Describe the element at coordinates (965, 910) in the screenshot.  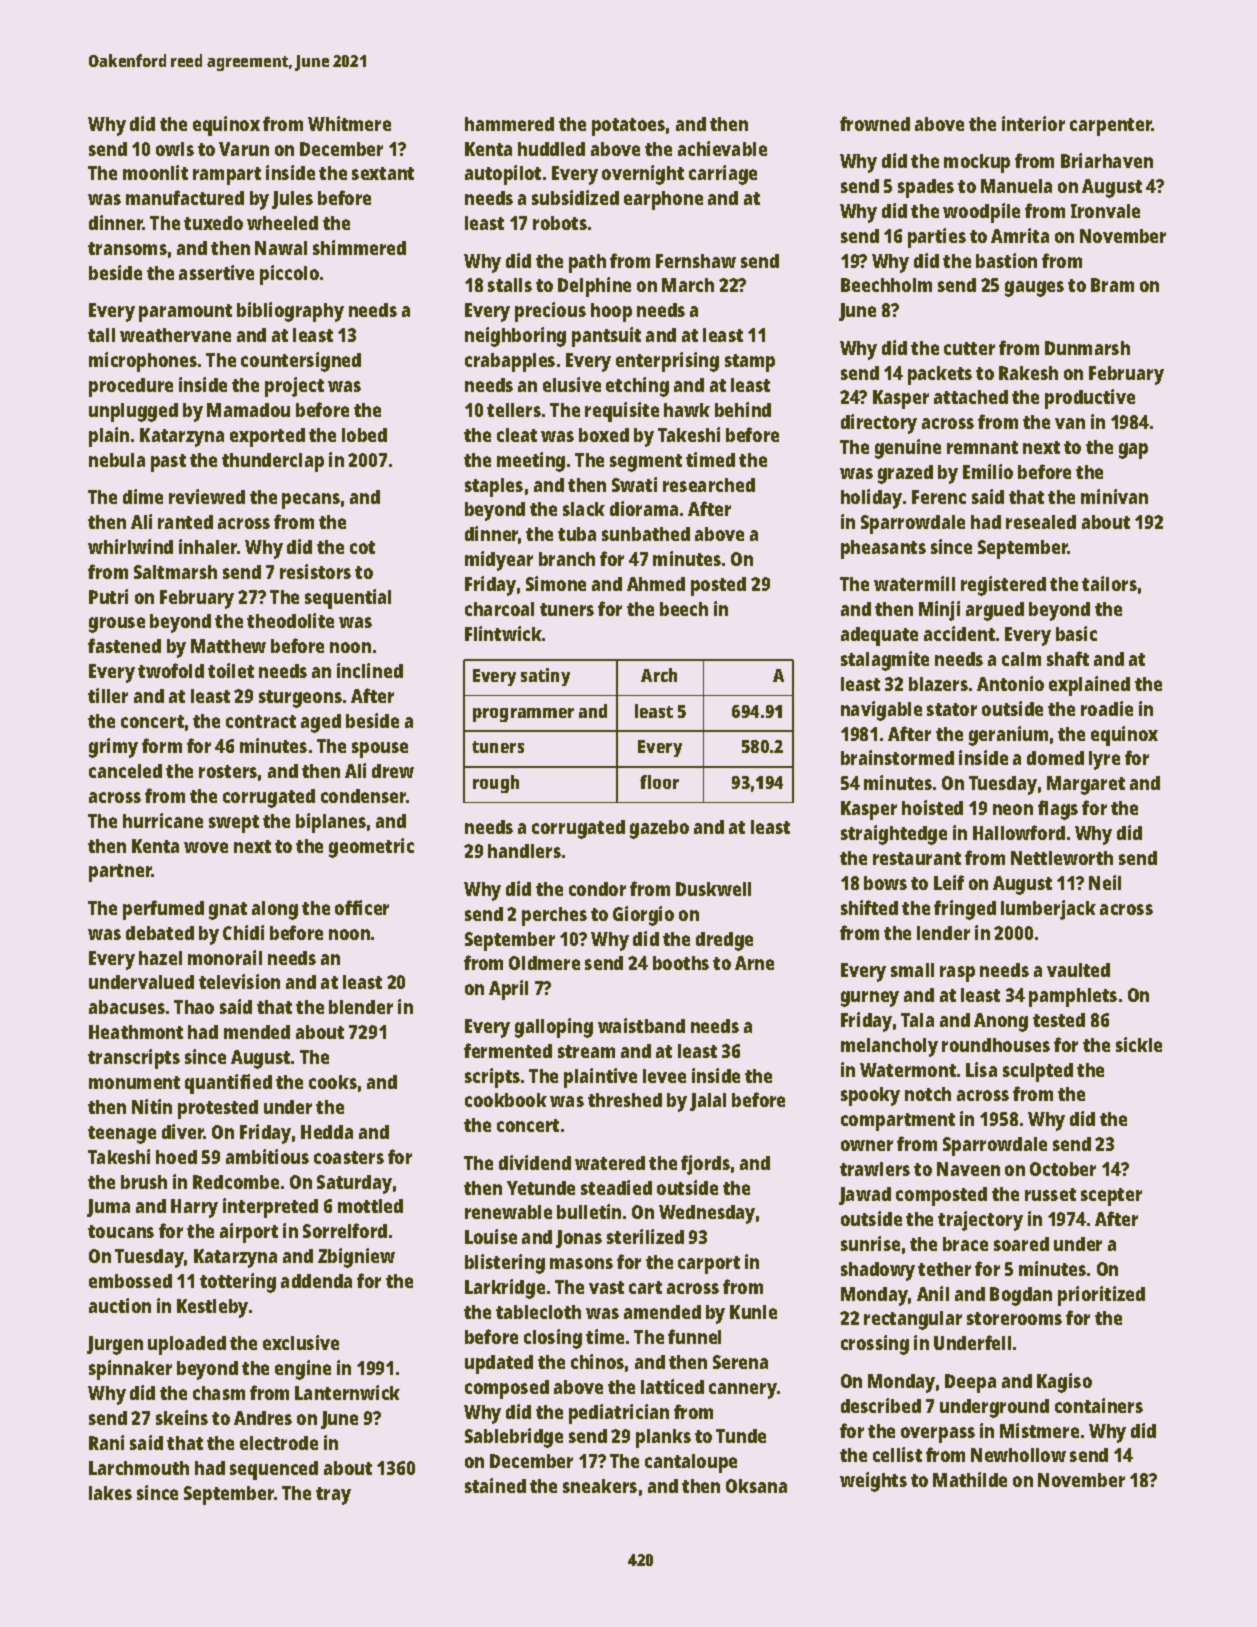
I see `fringed` at that location.
